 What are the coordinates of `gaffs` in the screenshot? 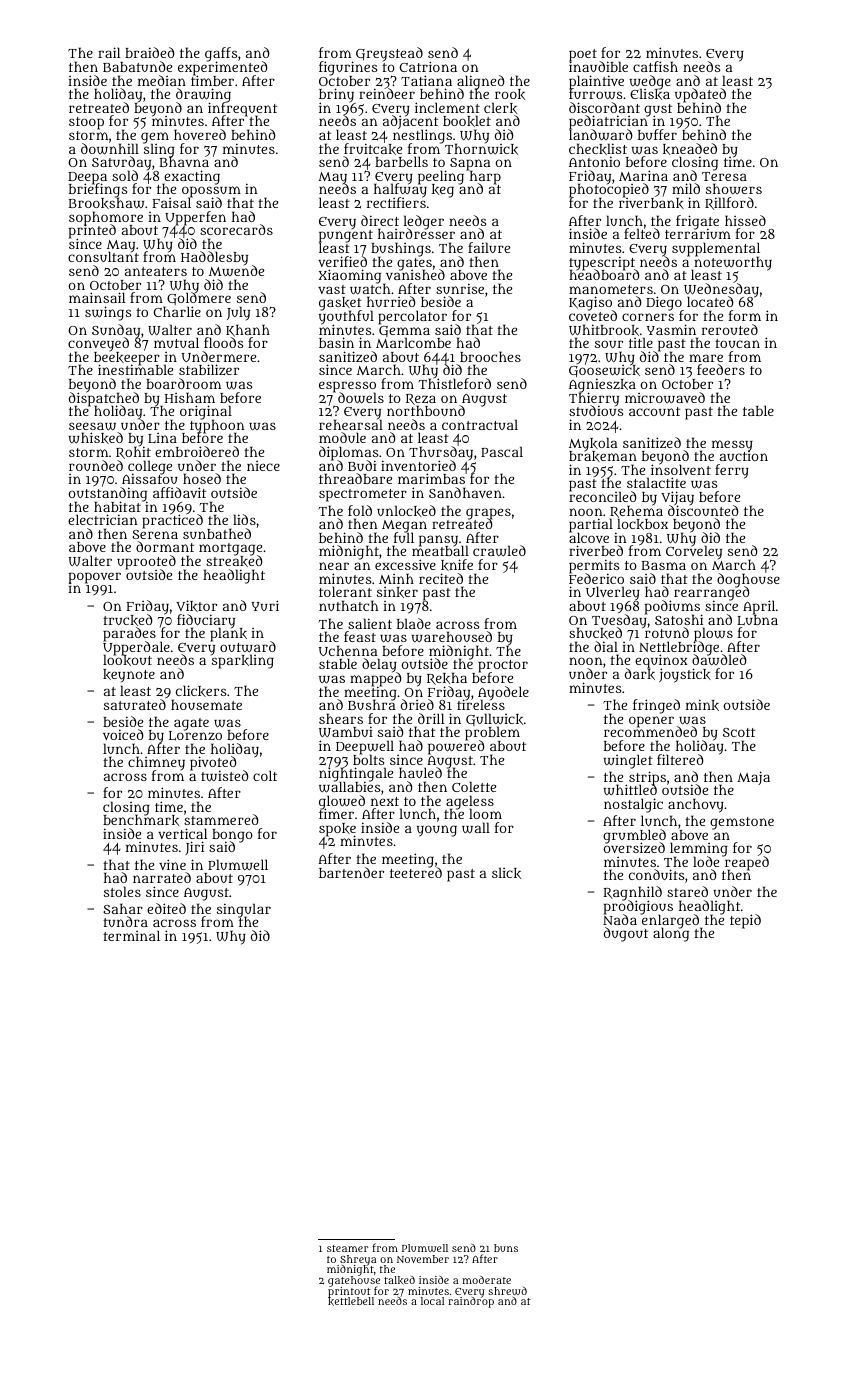 It's located at (221, 54).
